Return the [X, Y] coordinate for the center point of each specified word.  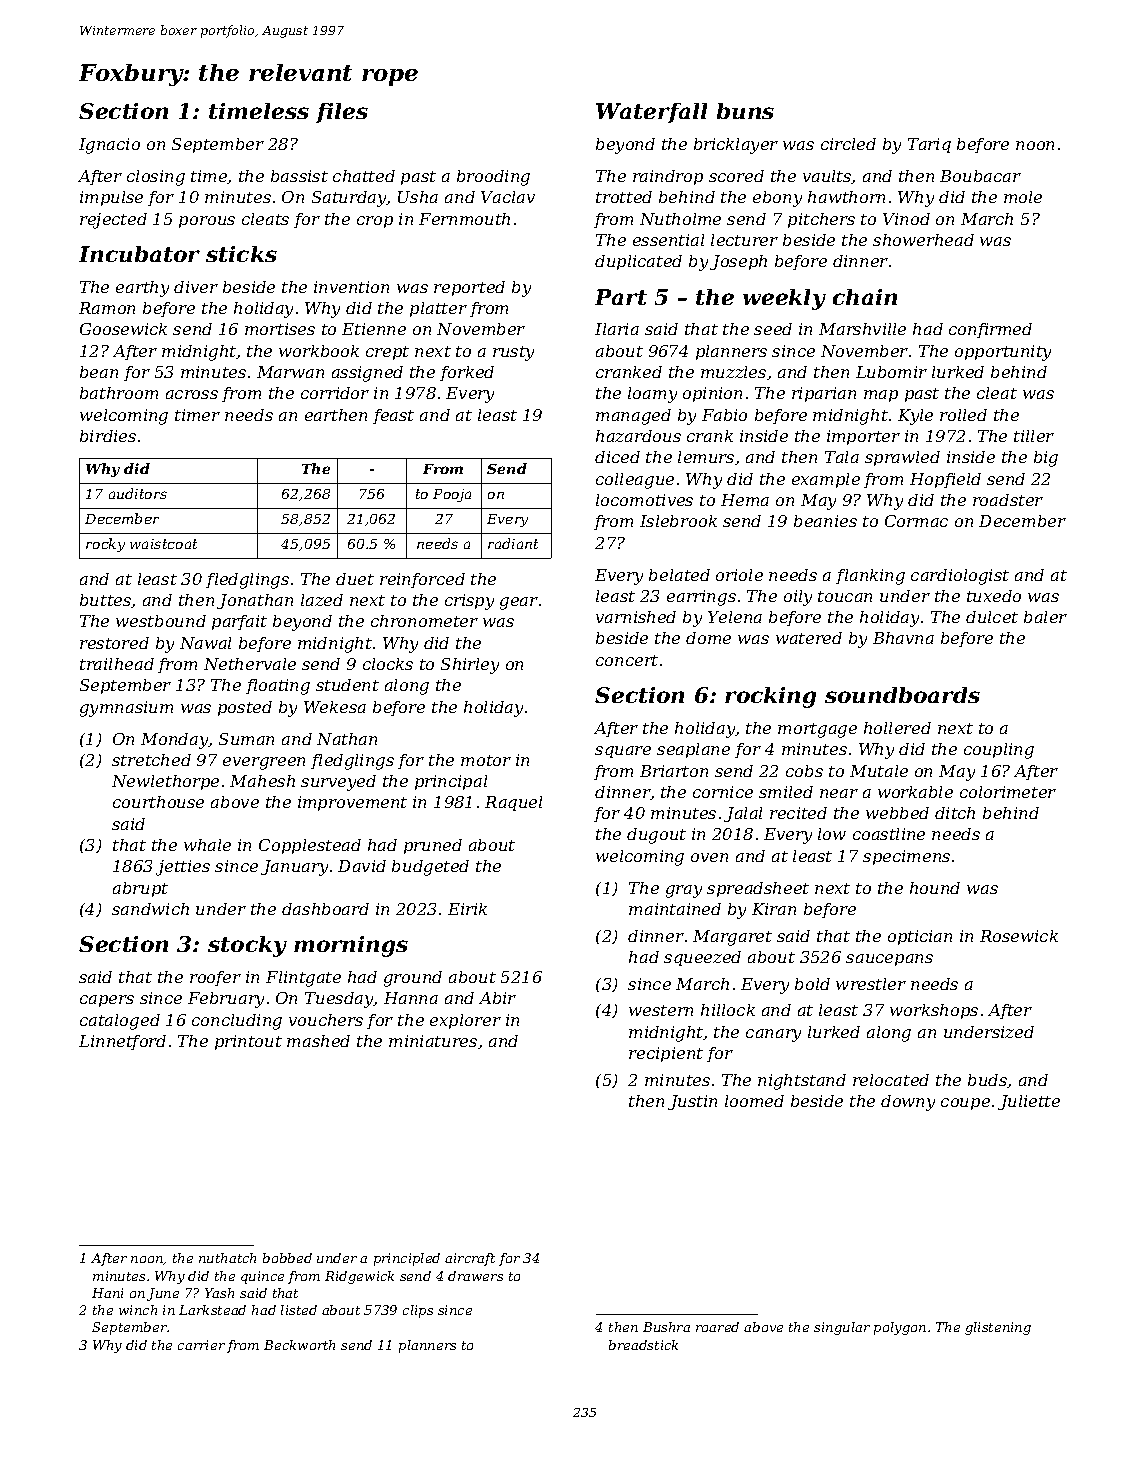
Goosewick [123, 329]
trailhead [117, 664]
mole [1023, 197]
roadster [1008, 500]
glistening [998, 1328]
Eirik [467, 909]
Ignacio [109, 146]
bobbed [287, 1258]
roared [717, 1327]
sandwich [150, 909]
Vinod [906, 219]
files [342, 113]
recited [798, 813]
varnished [636, 617]
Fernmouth [464, 219]
